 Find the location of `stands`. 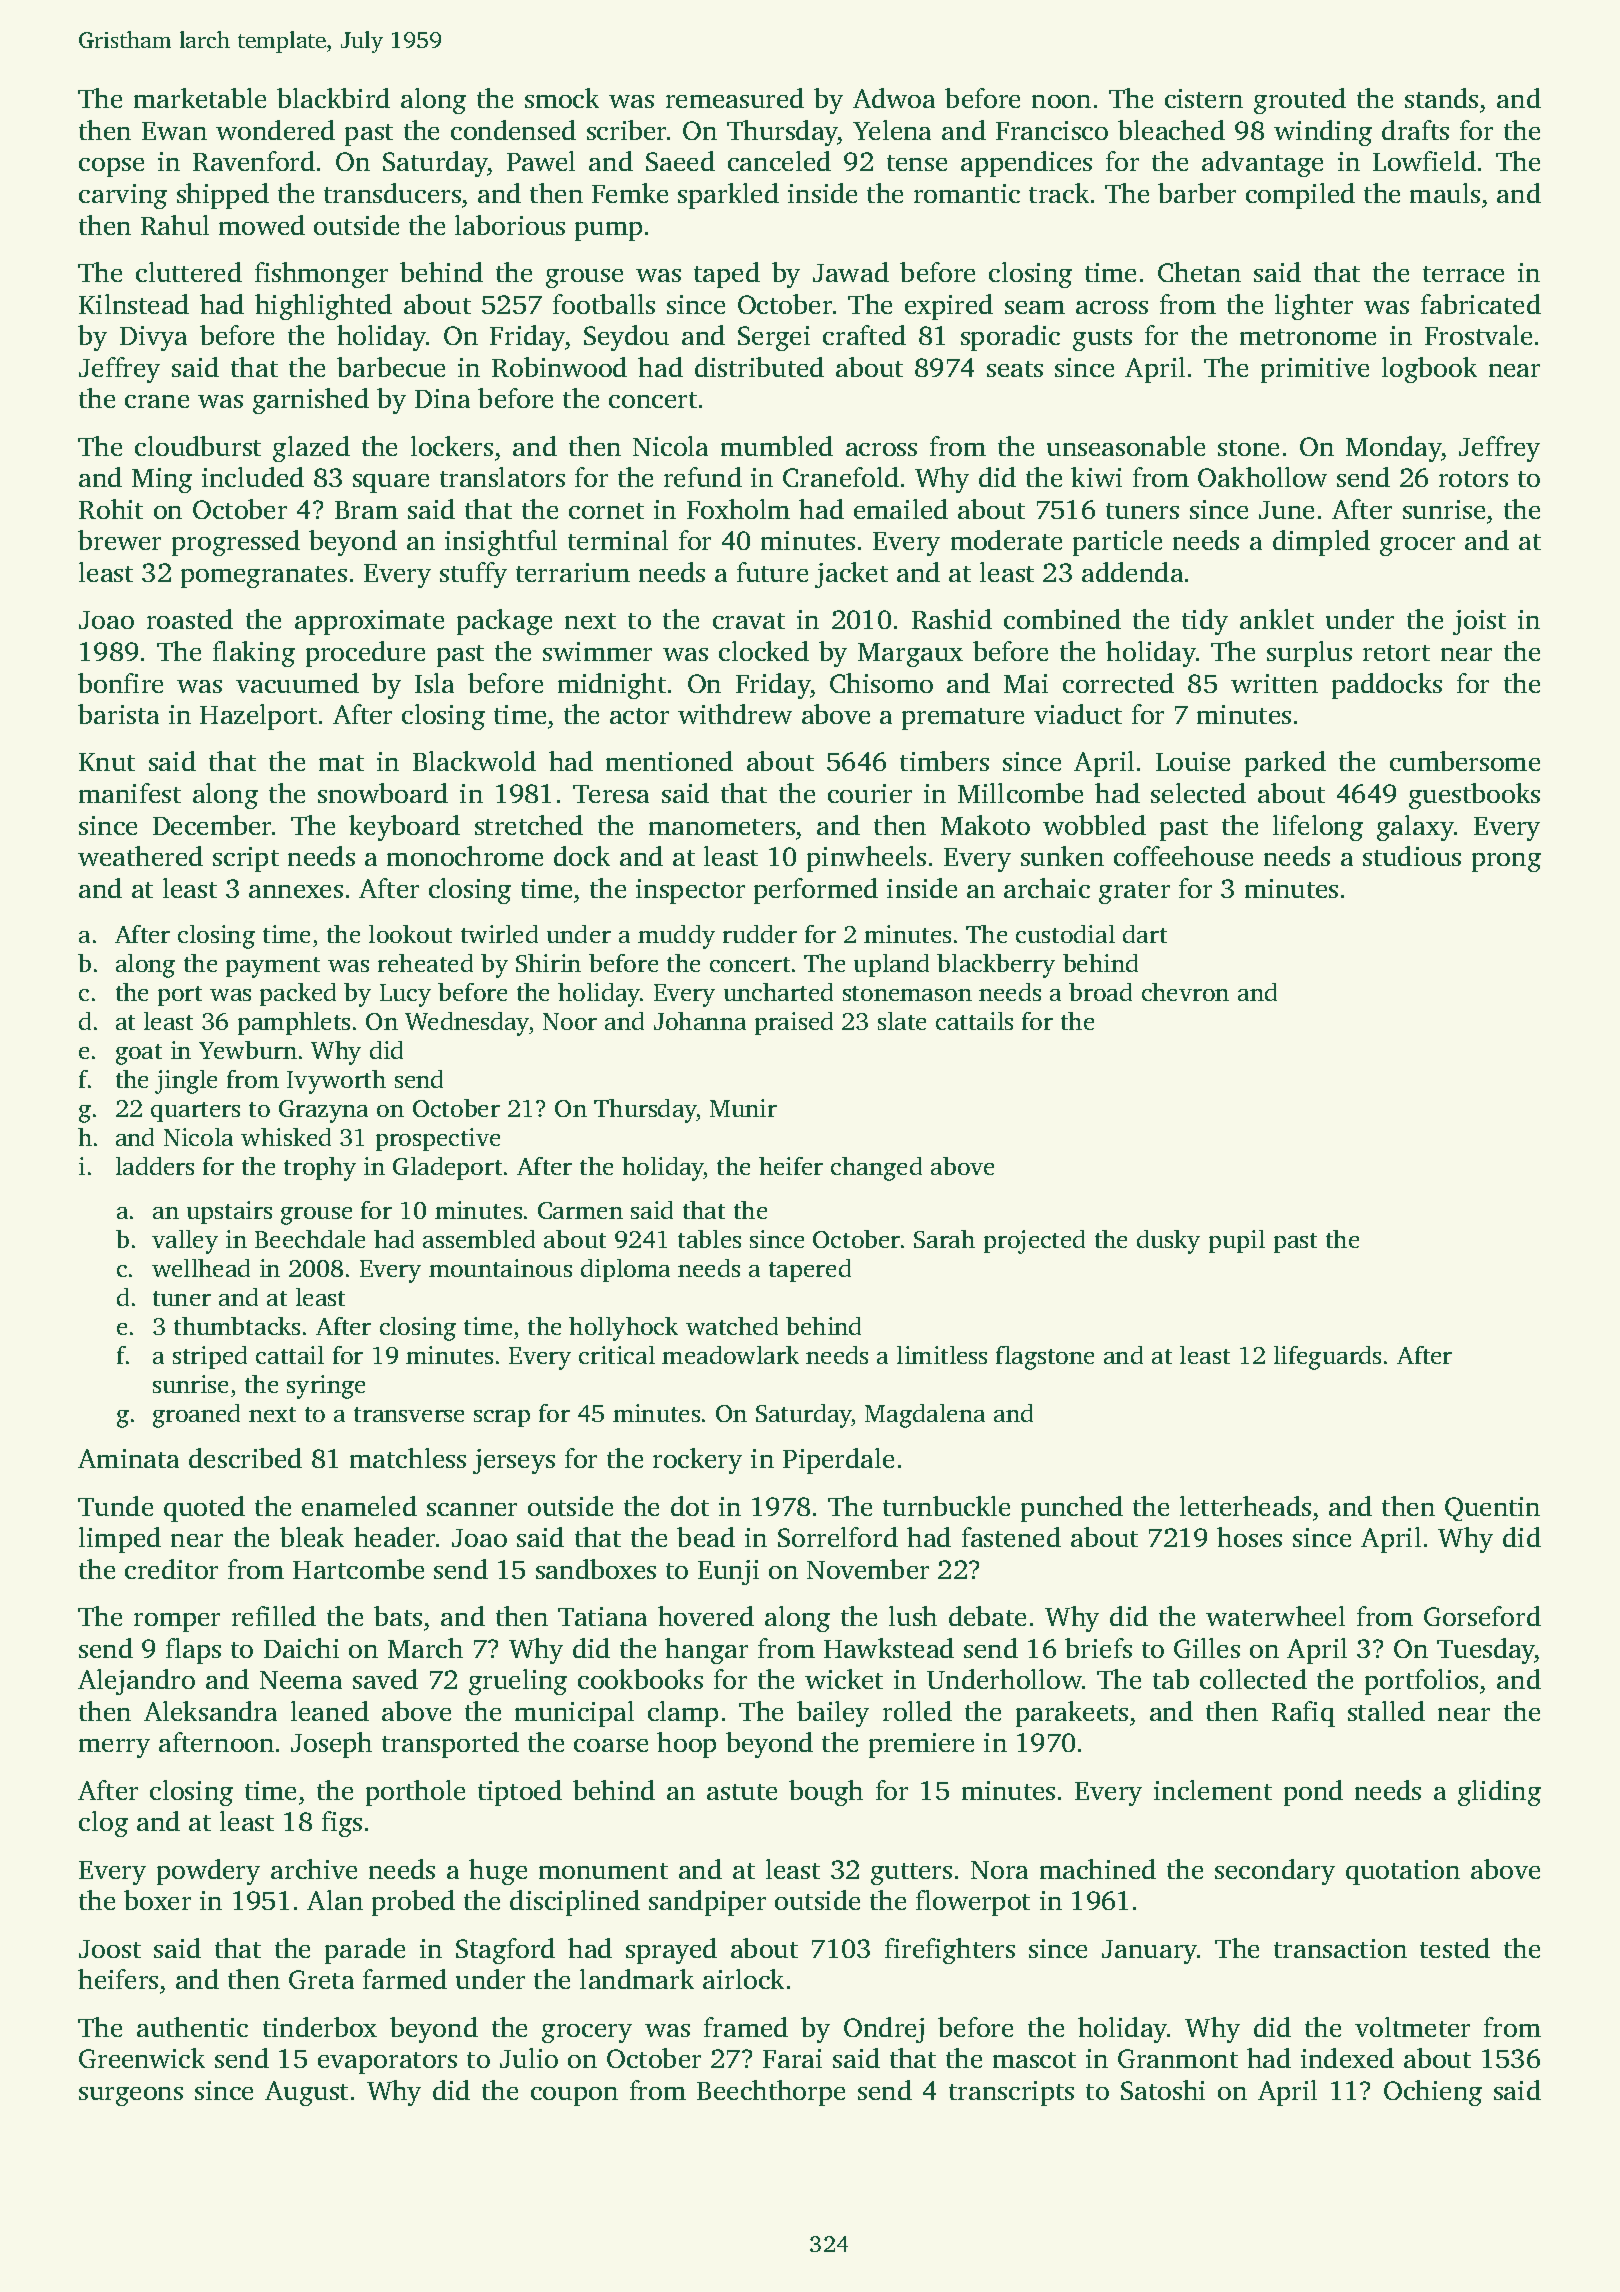

stands is located at coordinates (1441, 98).
